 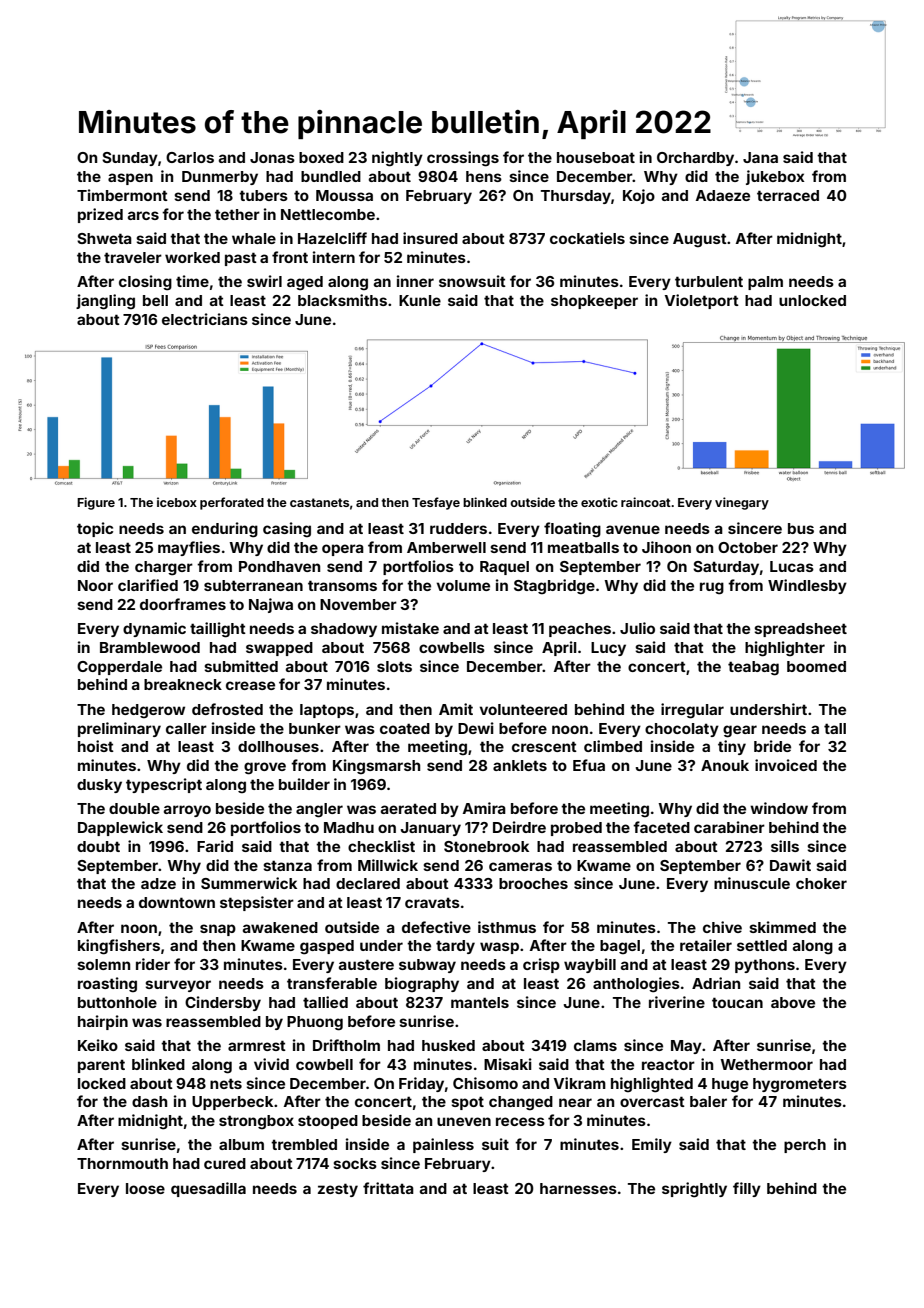 What do you see at coordinates (164, 785) in the document?
I see `typescript` at bounding box center [164, 785].
